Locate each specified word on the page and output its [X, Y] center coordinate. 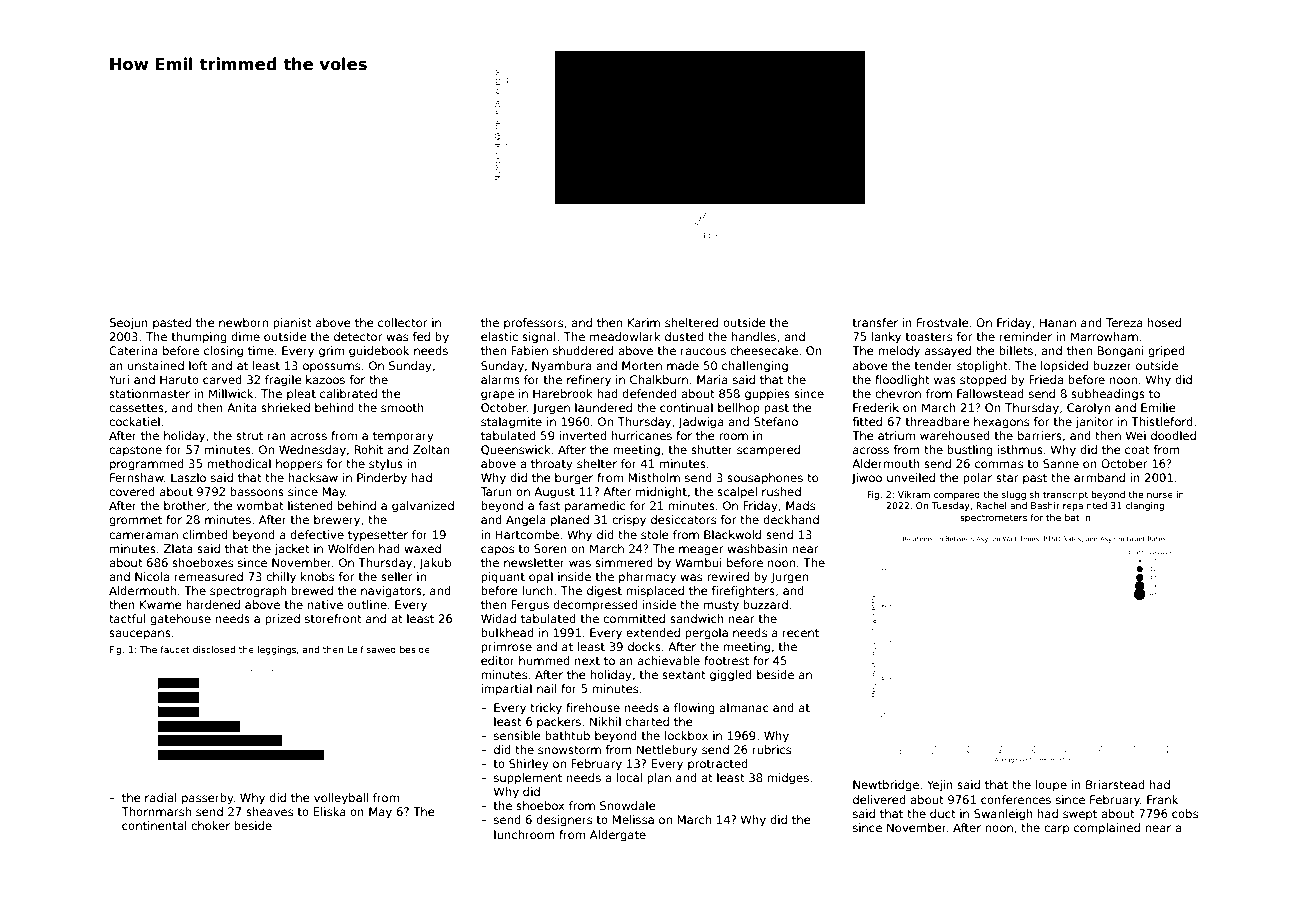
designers [564, 821]
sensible [517, 735]
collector [403, 322]
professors [533, 323]
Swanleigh [1003, 815]
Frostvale [943, 322]
